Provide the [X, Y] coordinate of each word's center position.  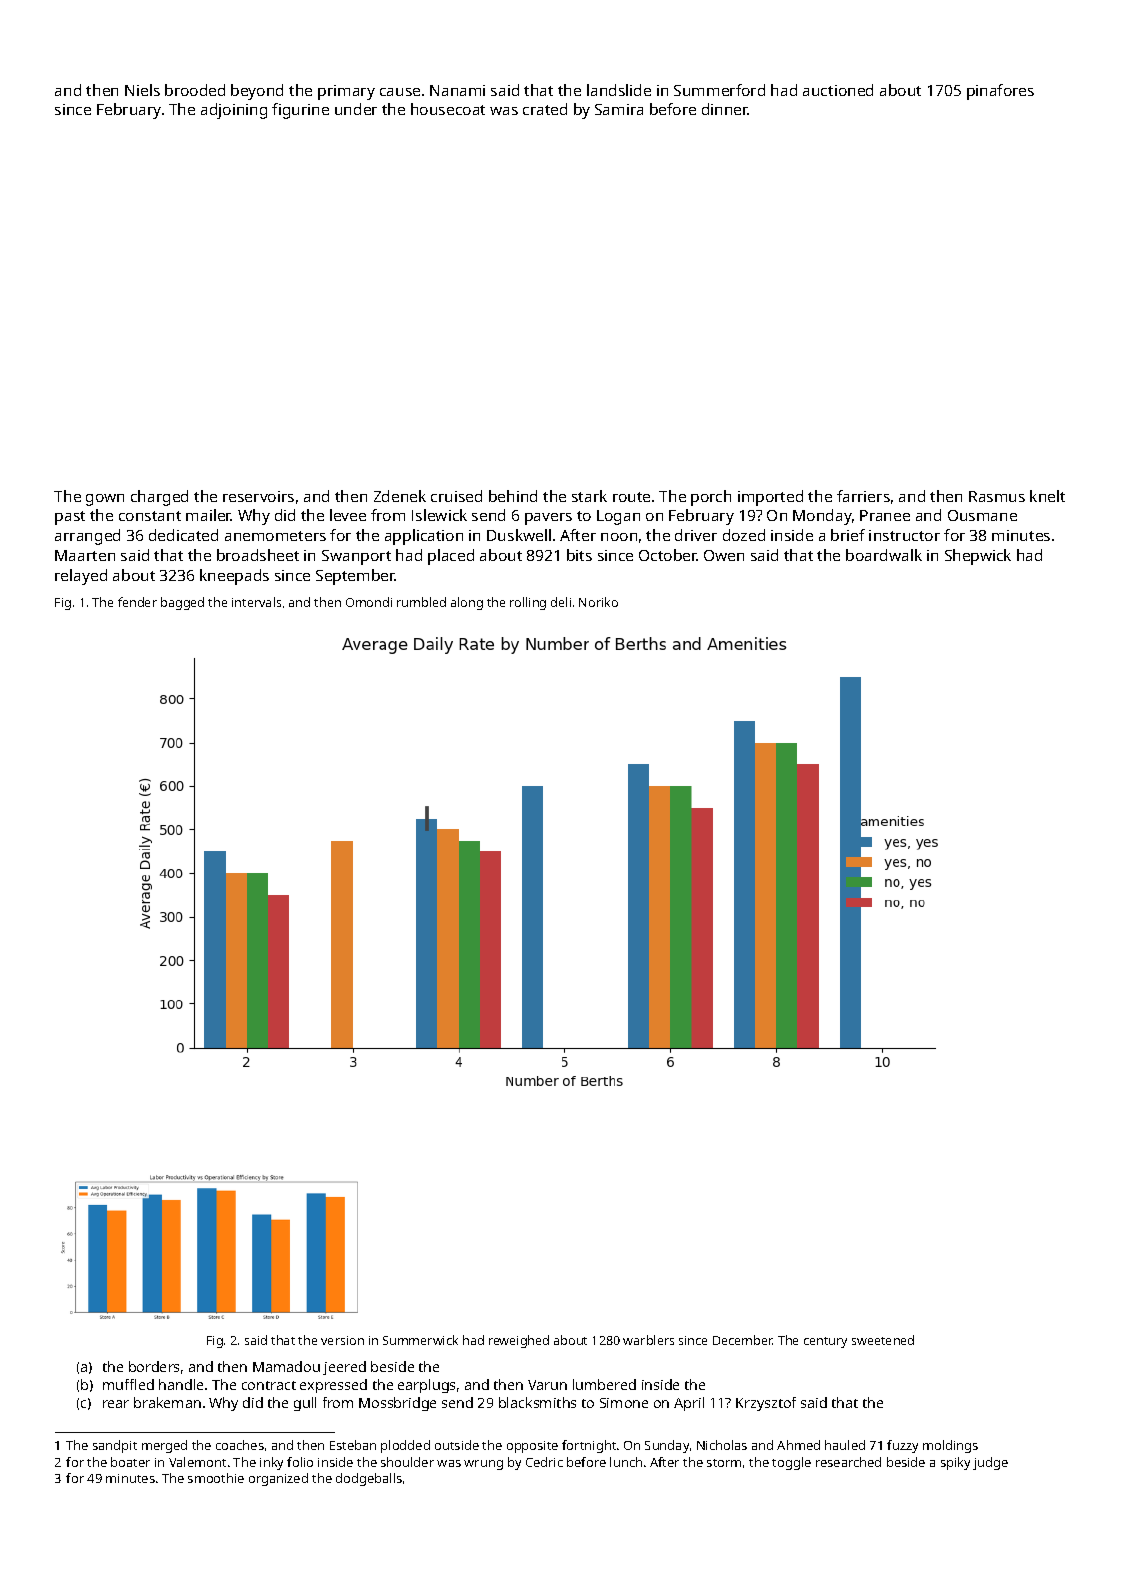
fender [137, 602]
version [342, 1340]
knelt [1047, 496]
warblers [648, 1340]
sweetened [883, 1340]
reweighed [519, 1341]
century [825, 1342]
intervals [256, 602]
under [356, 109]
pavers [548, 519]
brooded [195, 90]
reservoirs [258, 496]
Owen [724, 555]
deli [561, 602]
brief [848, 535]
